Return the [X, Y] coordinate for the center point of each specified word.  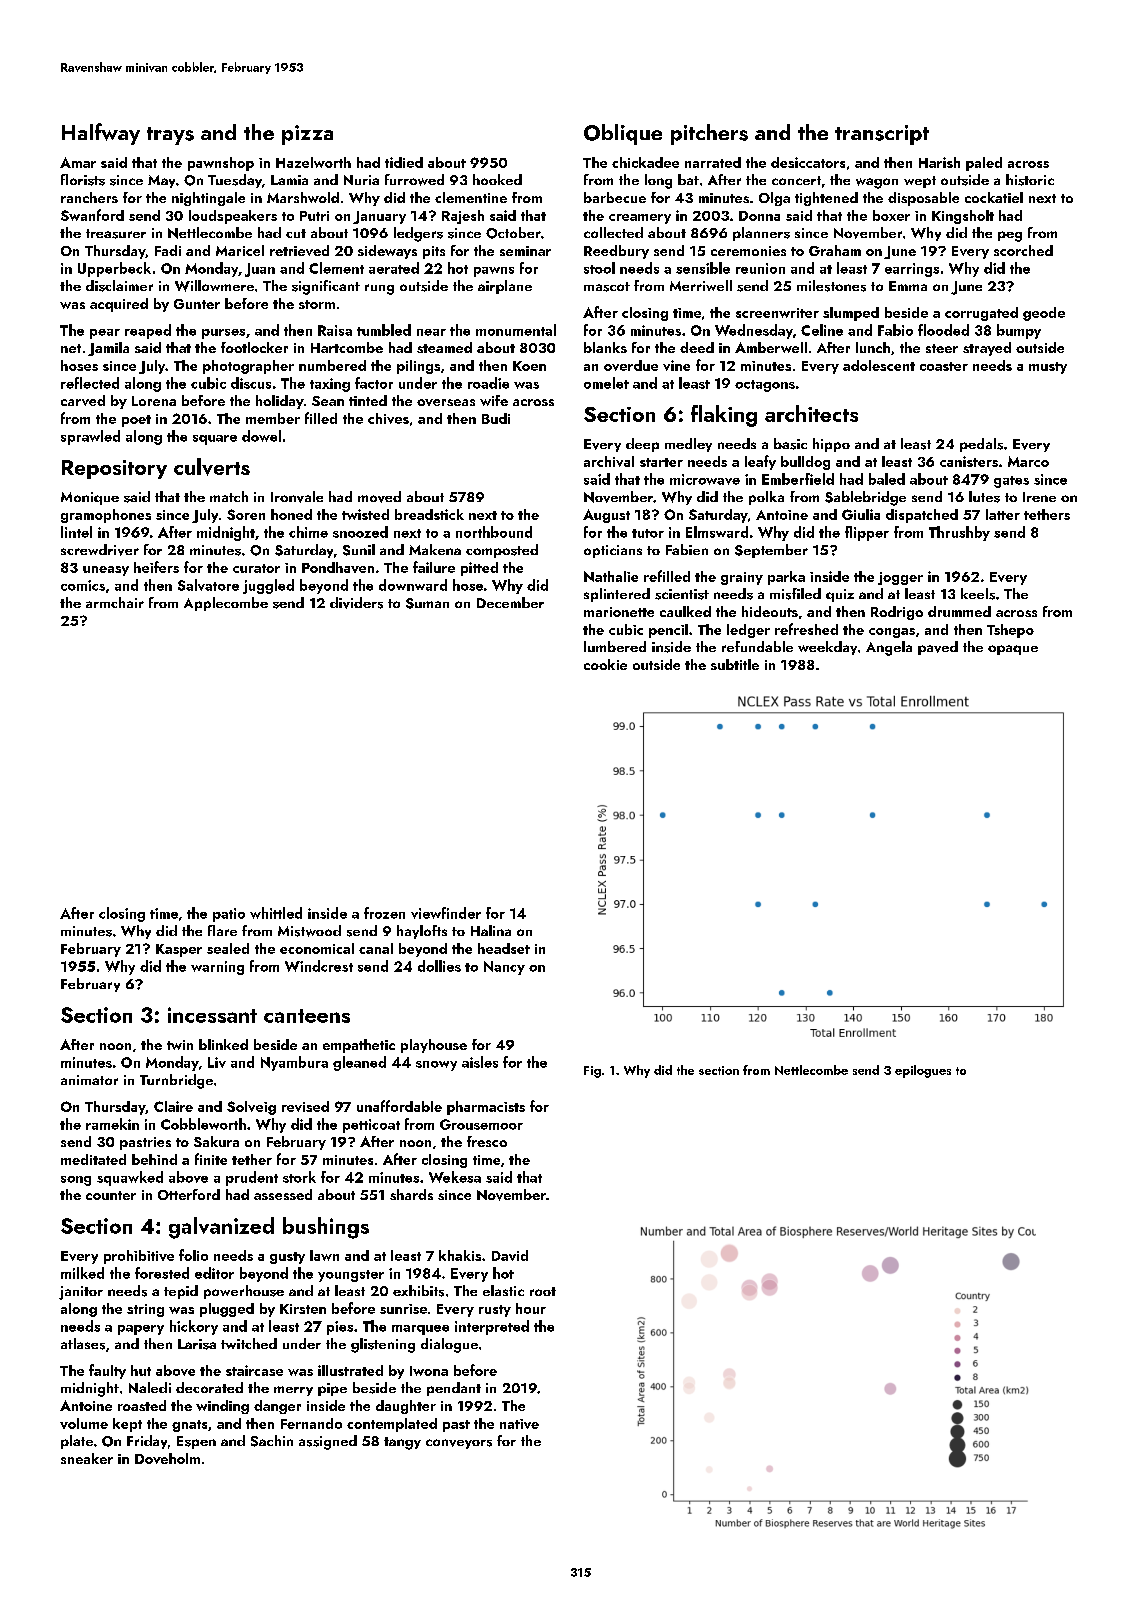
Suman [427, 603]
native [519, 1424]
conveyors [459, 1444]
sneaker [87, 1458]
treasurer [116, 234]
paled [984, 164]
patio [229, 915]
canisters [969, 461]
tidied [404, 162]
